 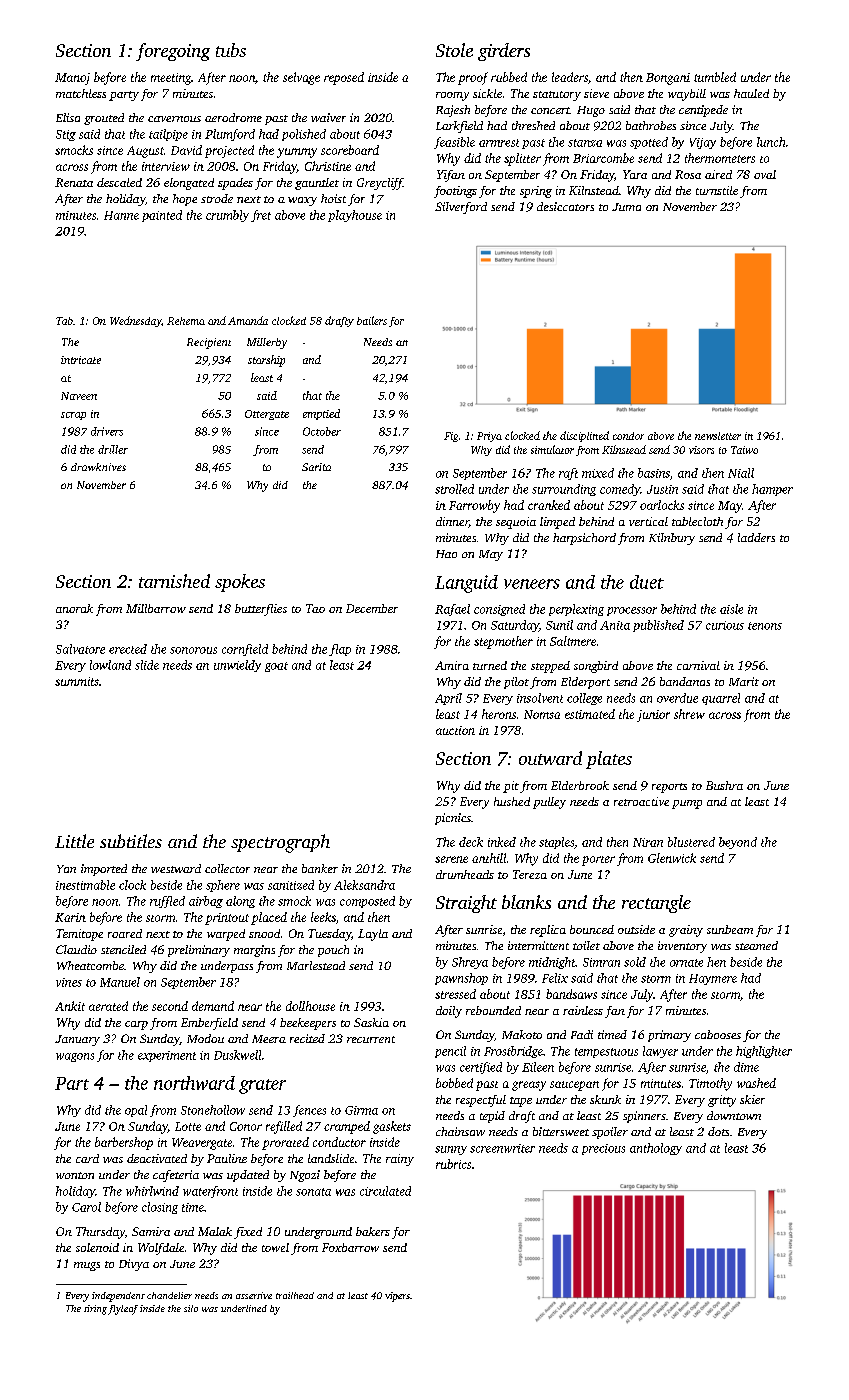 I want to click on Niall, so click(x=741, y=473).
